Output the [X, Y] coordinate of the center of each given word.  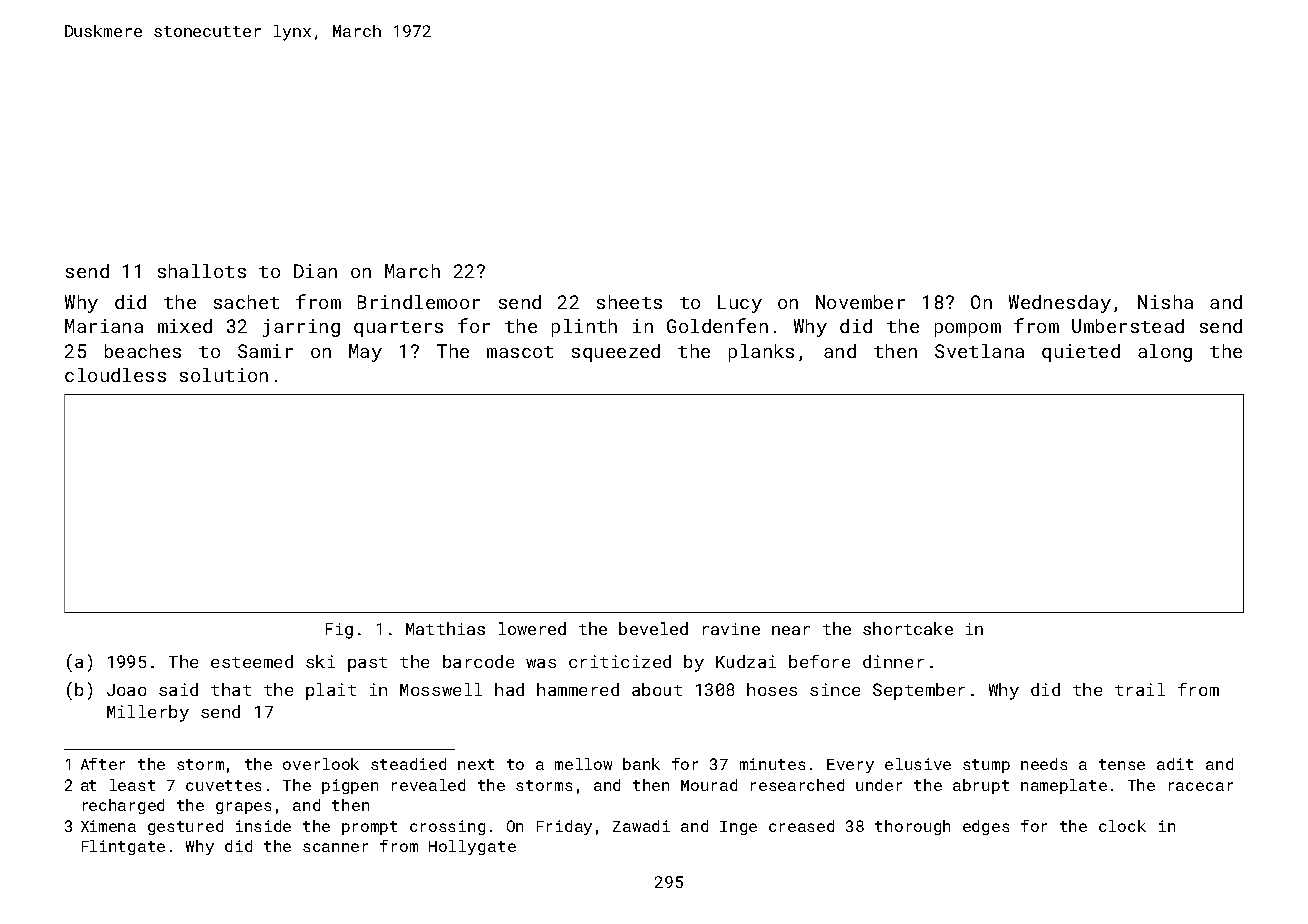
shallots [202, 271]
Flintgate [123, 847]
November [860, 302]
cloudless [115, 375]
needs [1044, 764]
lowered [532, 628]
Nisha [1165, 302]
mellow [583, 764]
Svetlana [979, 351]
